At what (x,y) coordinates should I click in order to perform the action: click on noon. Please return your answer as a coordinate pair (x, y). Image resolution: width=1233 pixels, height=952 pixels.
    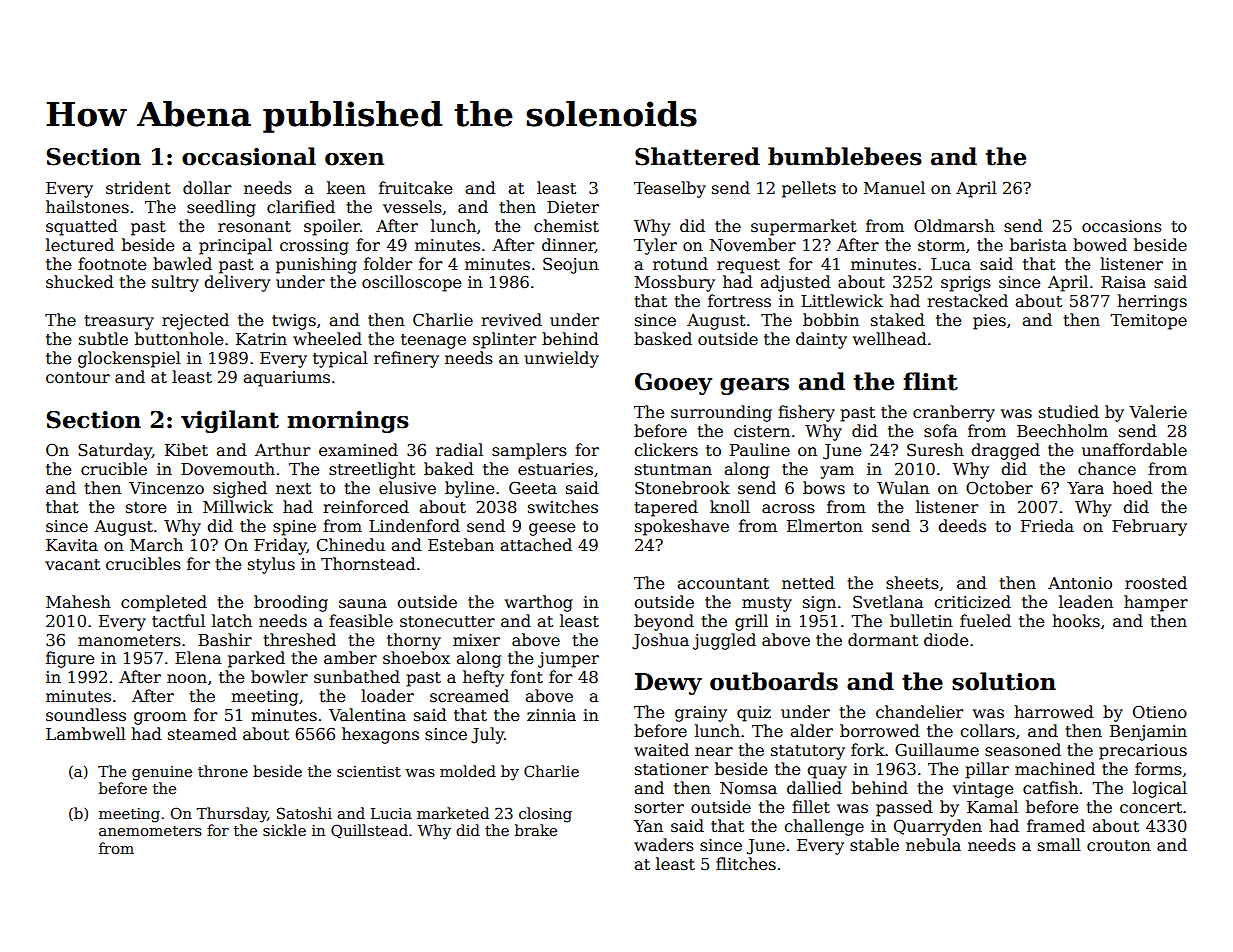
    Looking at the image, I should click on (187, 678).
